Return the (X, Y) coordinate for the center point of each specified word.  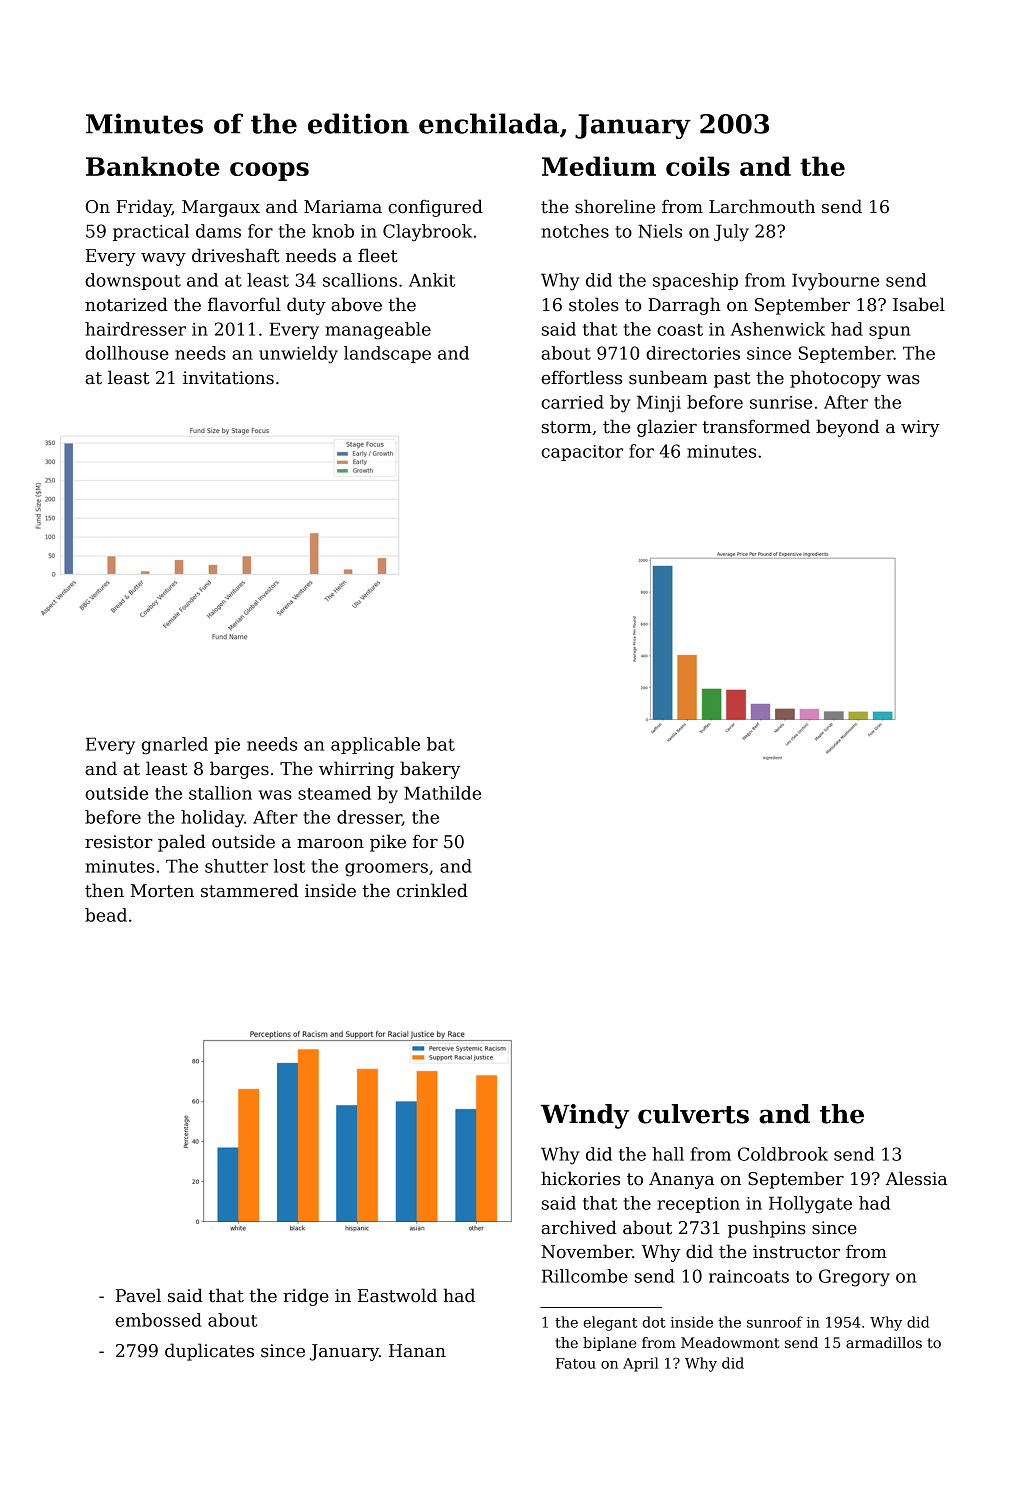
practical (151, 232)
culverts (693, 1114)
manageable (378, 331)
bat (441, 744)
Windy (584, 1116)
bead (106, 915)
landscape (387, 354)
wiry (920, 428)
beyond (847, 428)
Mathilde (442, 793)
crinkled (432, 890)
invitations (228, 378)
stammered (249, 890)
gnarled (175, 746)
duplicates (209, 1352)
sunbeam (668, 377)
